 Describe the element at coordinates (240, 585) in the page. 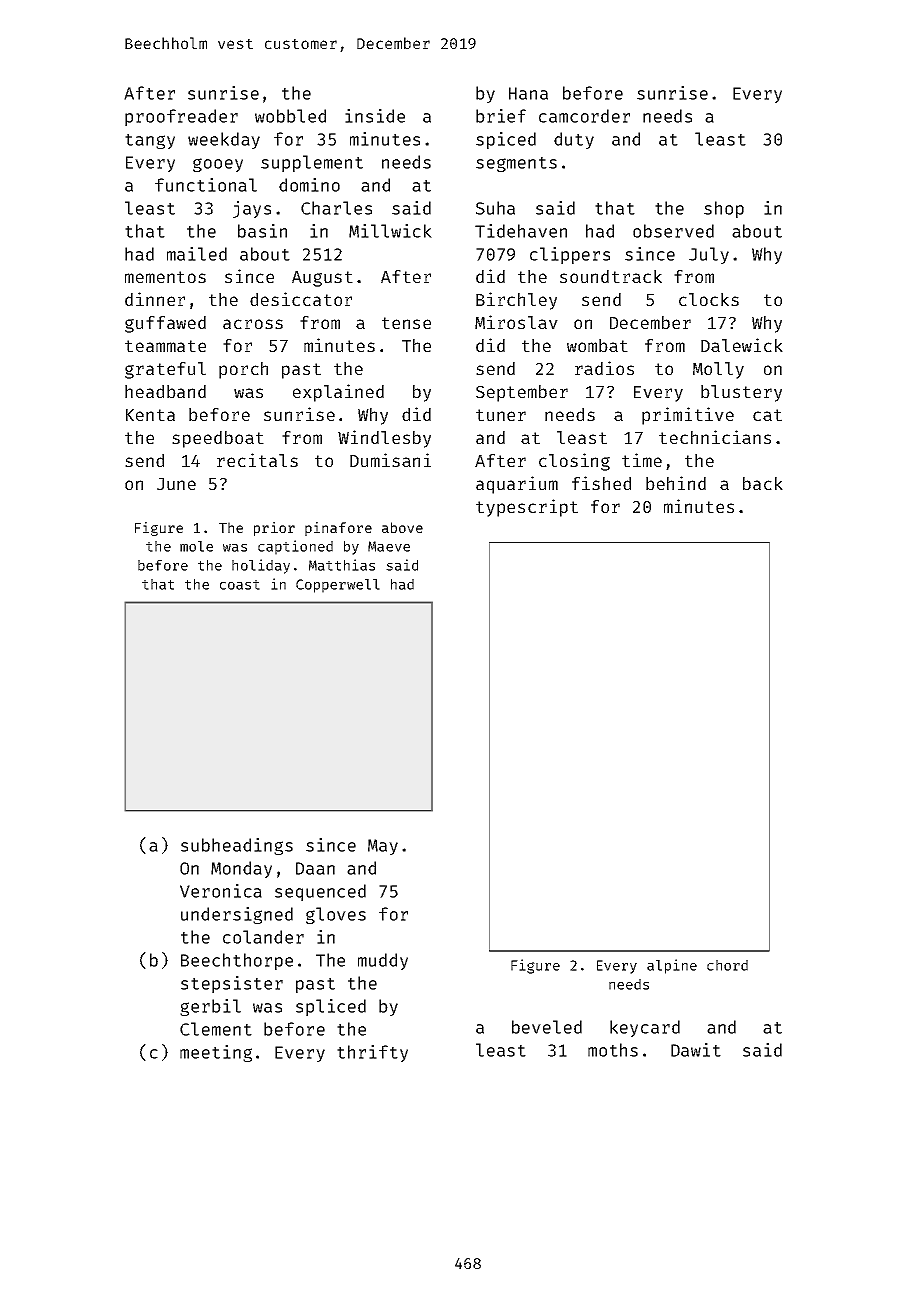

I see `coast` at that location.
